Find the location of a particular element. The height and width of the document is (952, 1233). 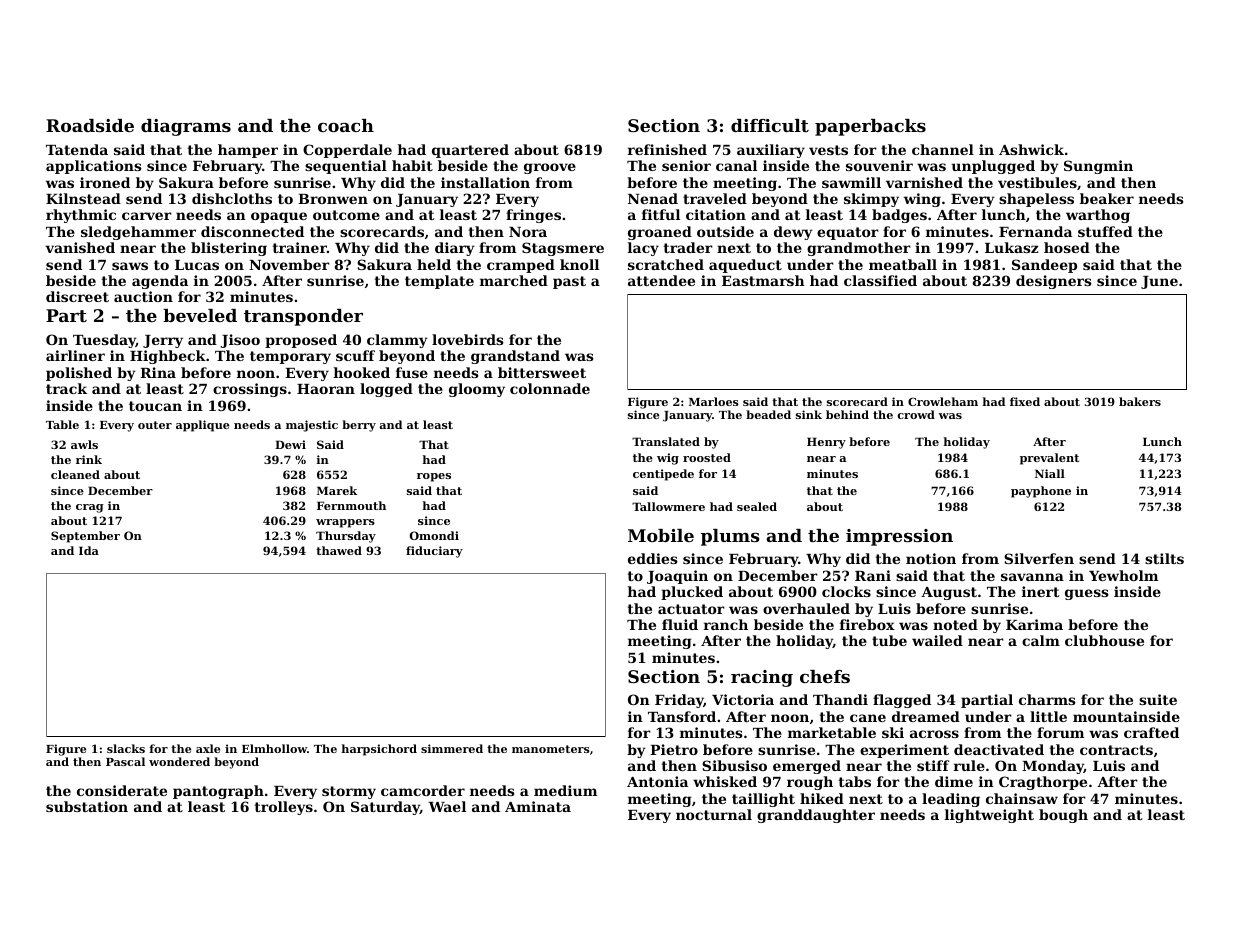

considerate is located at coordinates (122, 790).
